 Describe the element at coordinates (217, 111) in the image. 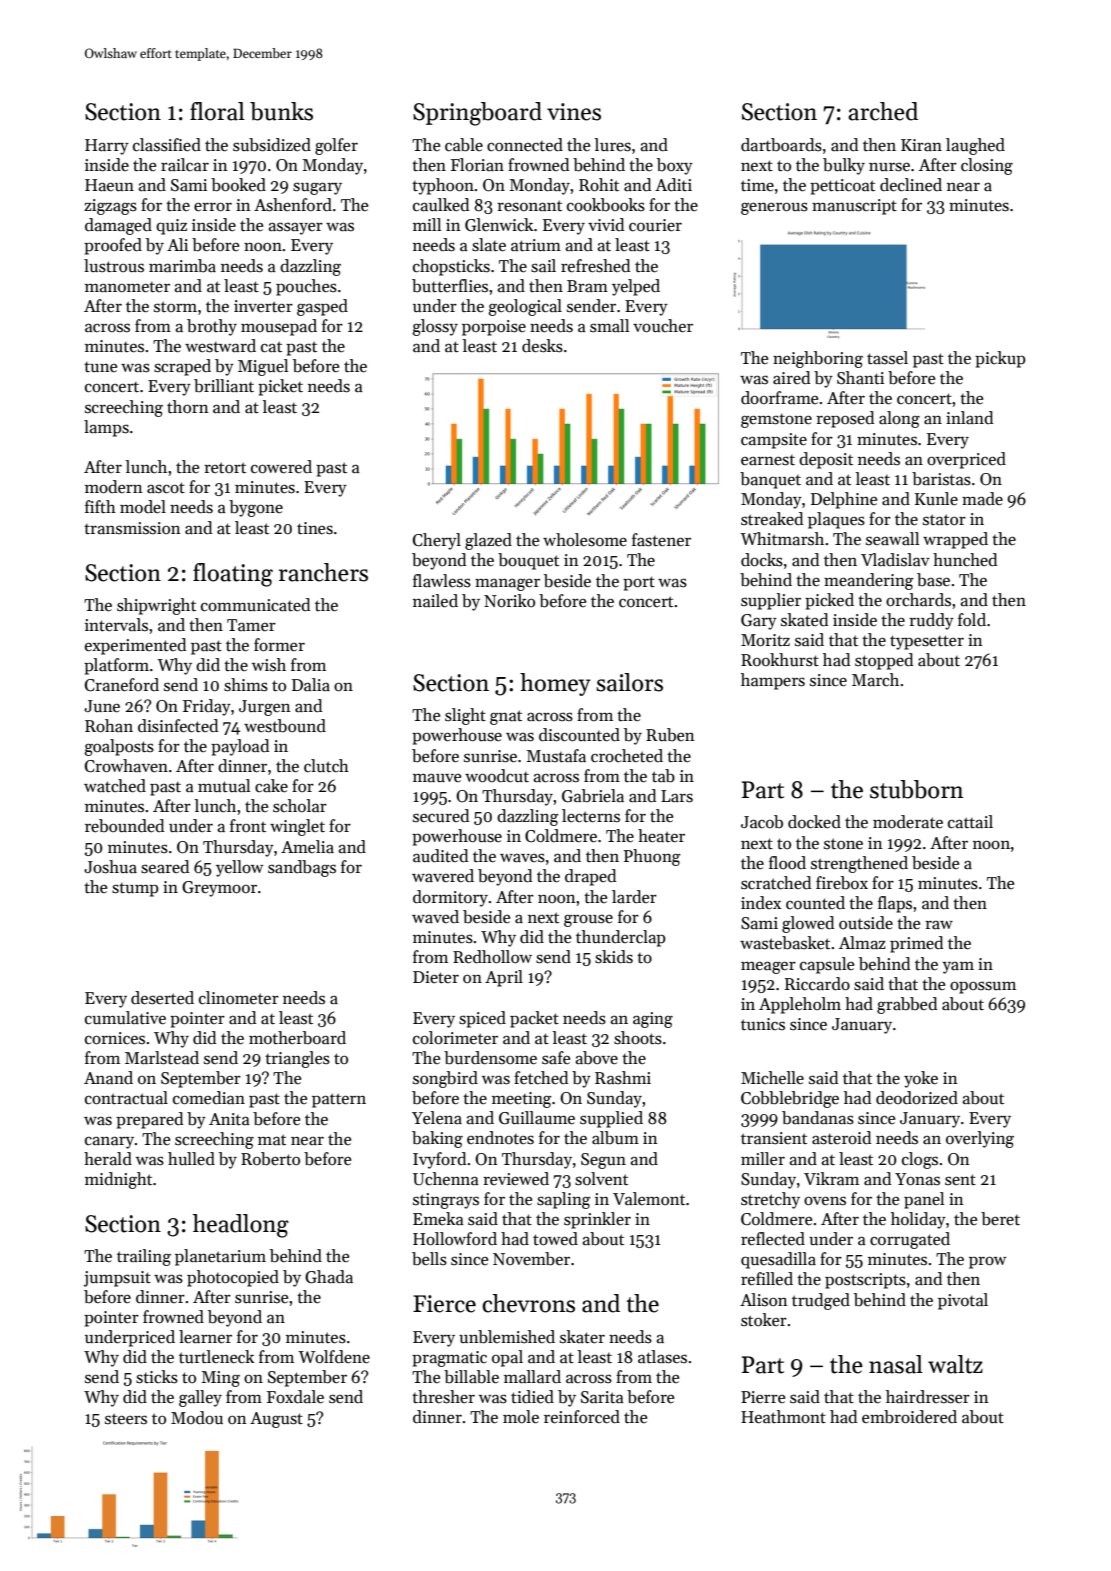

I see `floral` at that location.
